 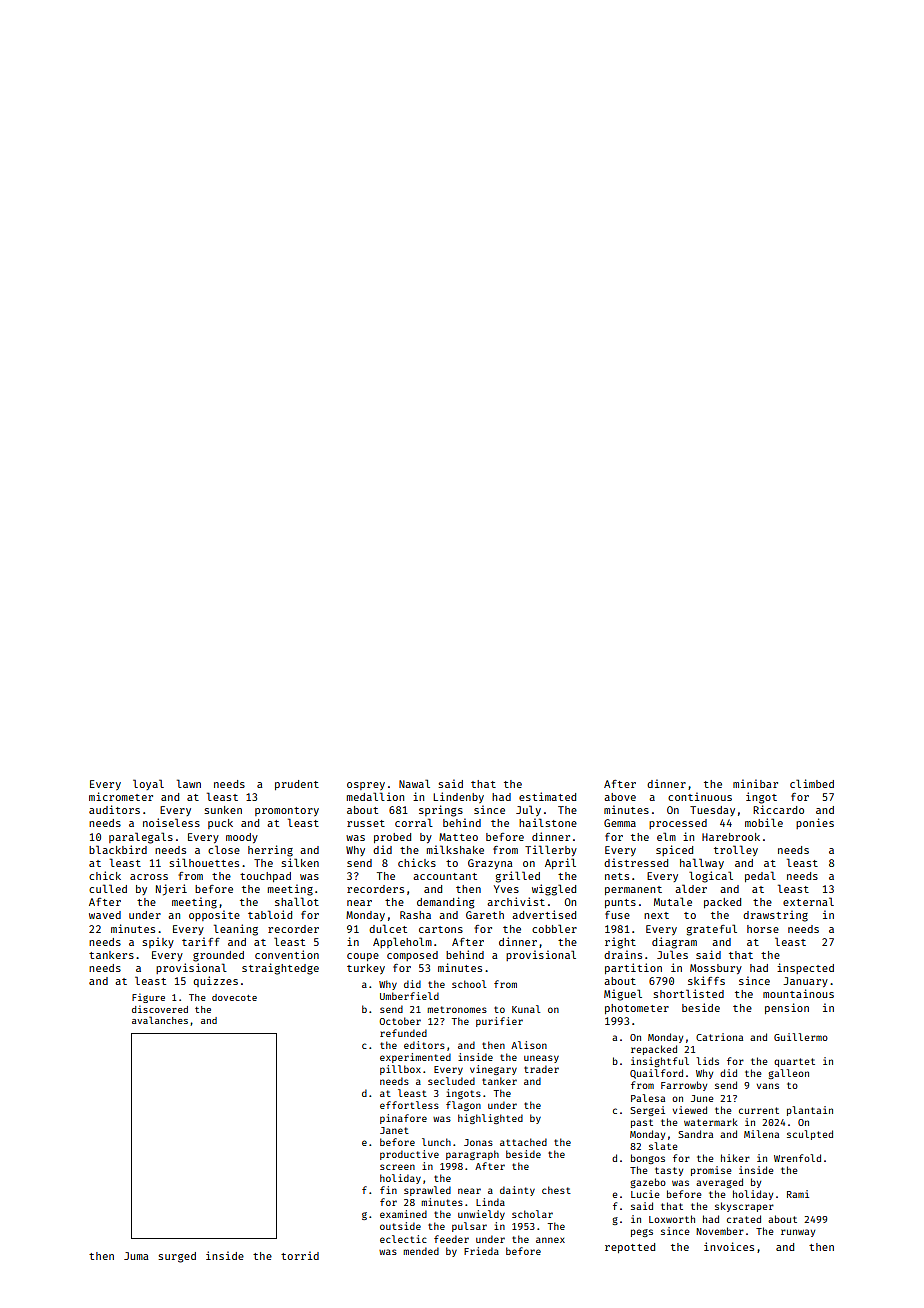 I want to click on Frieda, so click(x=481, y=1251).
